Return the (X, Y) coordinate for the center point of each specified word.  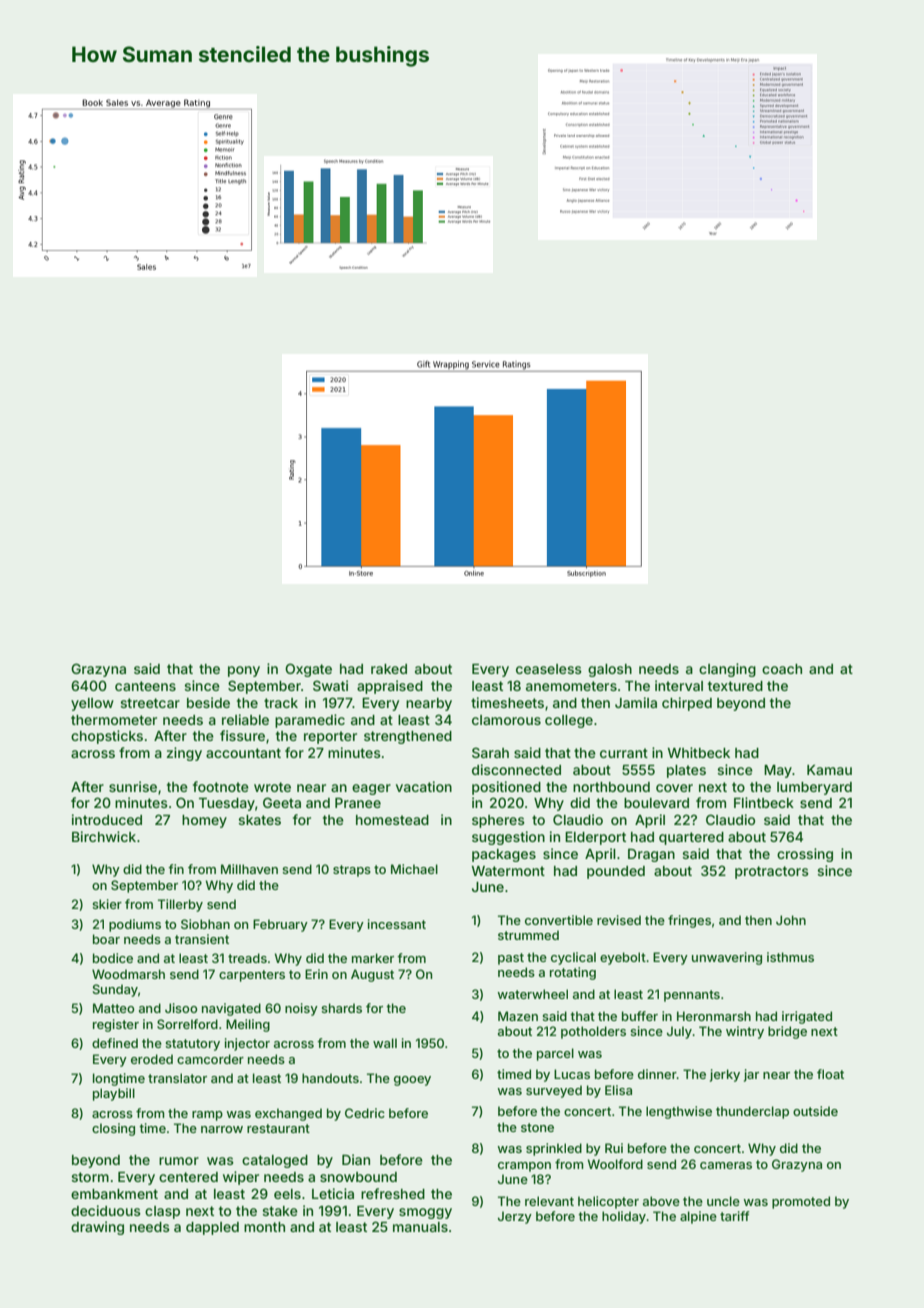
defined (115, 1043)
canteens (145, 686)
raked (389, 669)
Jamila (636, 702)
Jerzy (515, 1217)
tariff (734, 1216)
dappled (212, 1228)
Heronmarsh (714, 1016)
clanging (727, 670)
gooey (412, 1081)
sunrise (133, 786)
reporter (330, 737)
